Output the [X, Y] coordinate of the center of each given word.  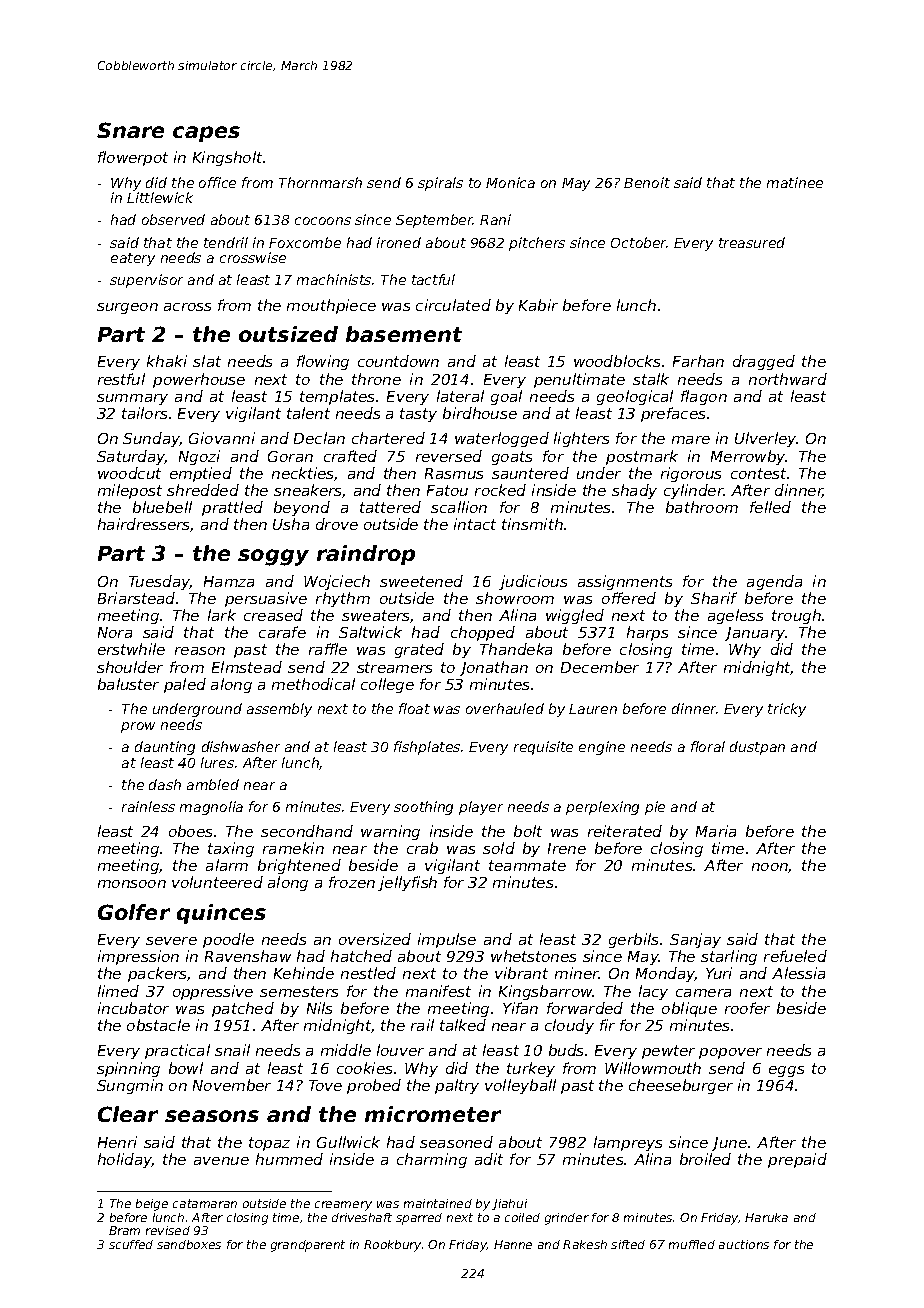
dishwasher [241, 746]
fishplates [427, 748]
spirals [440, 184]
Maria [716, 831]
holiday [125, 1160]
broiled [705, 1159]
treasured [752, 242]
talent [308, 413]
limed [118, 991]
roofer [747, 1008]
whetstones [533, 956]
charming [432, 1160]
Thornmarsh [320, 182]
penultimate [579, 380]
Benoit [647, 182]
